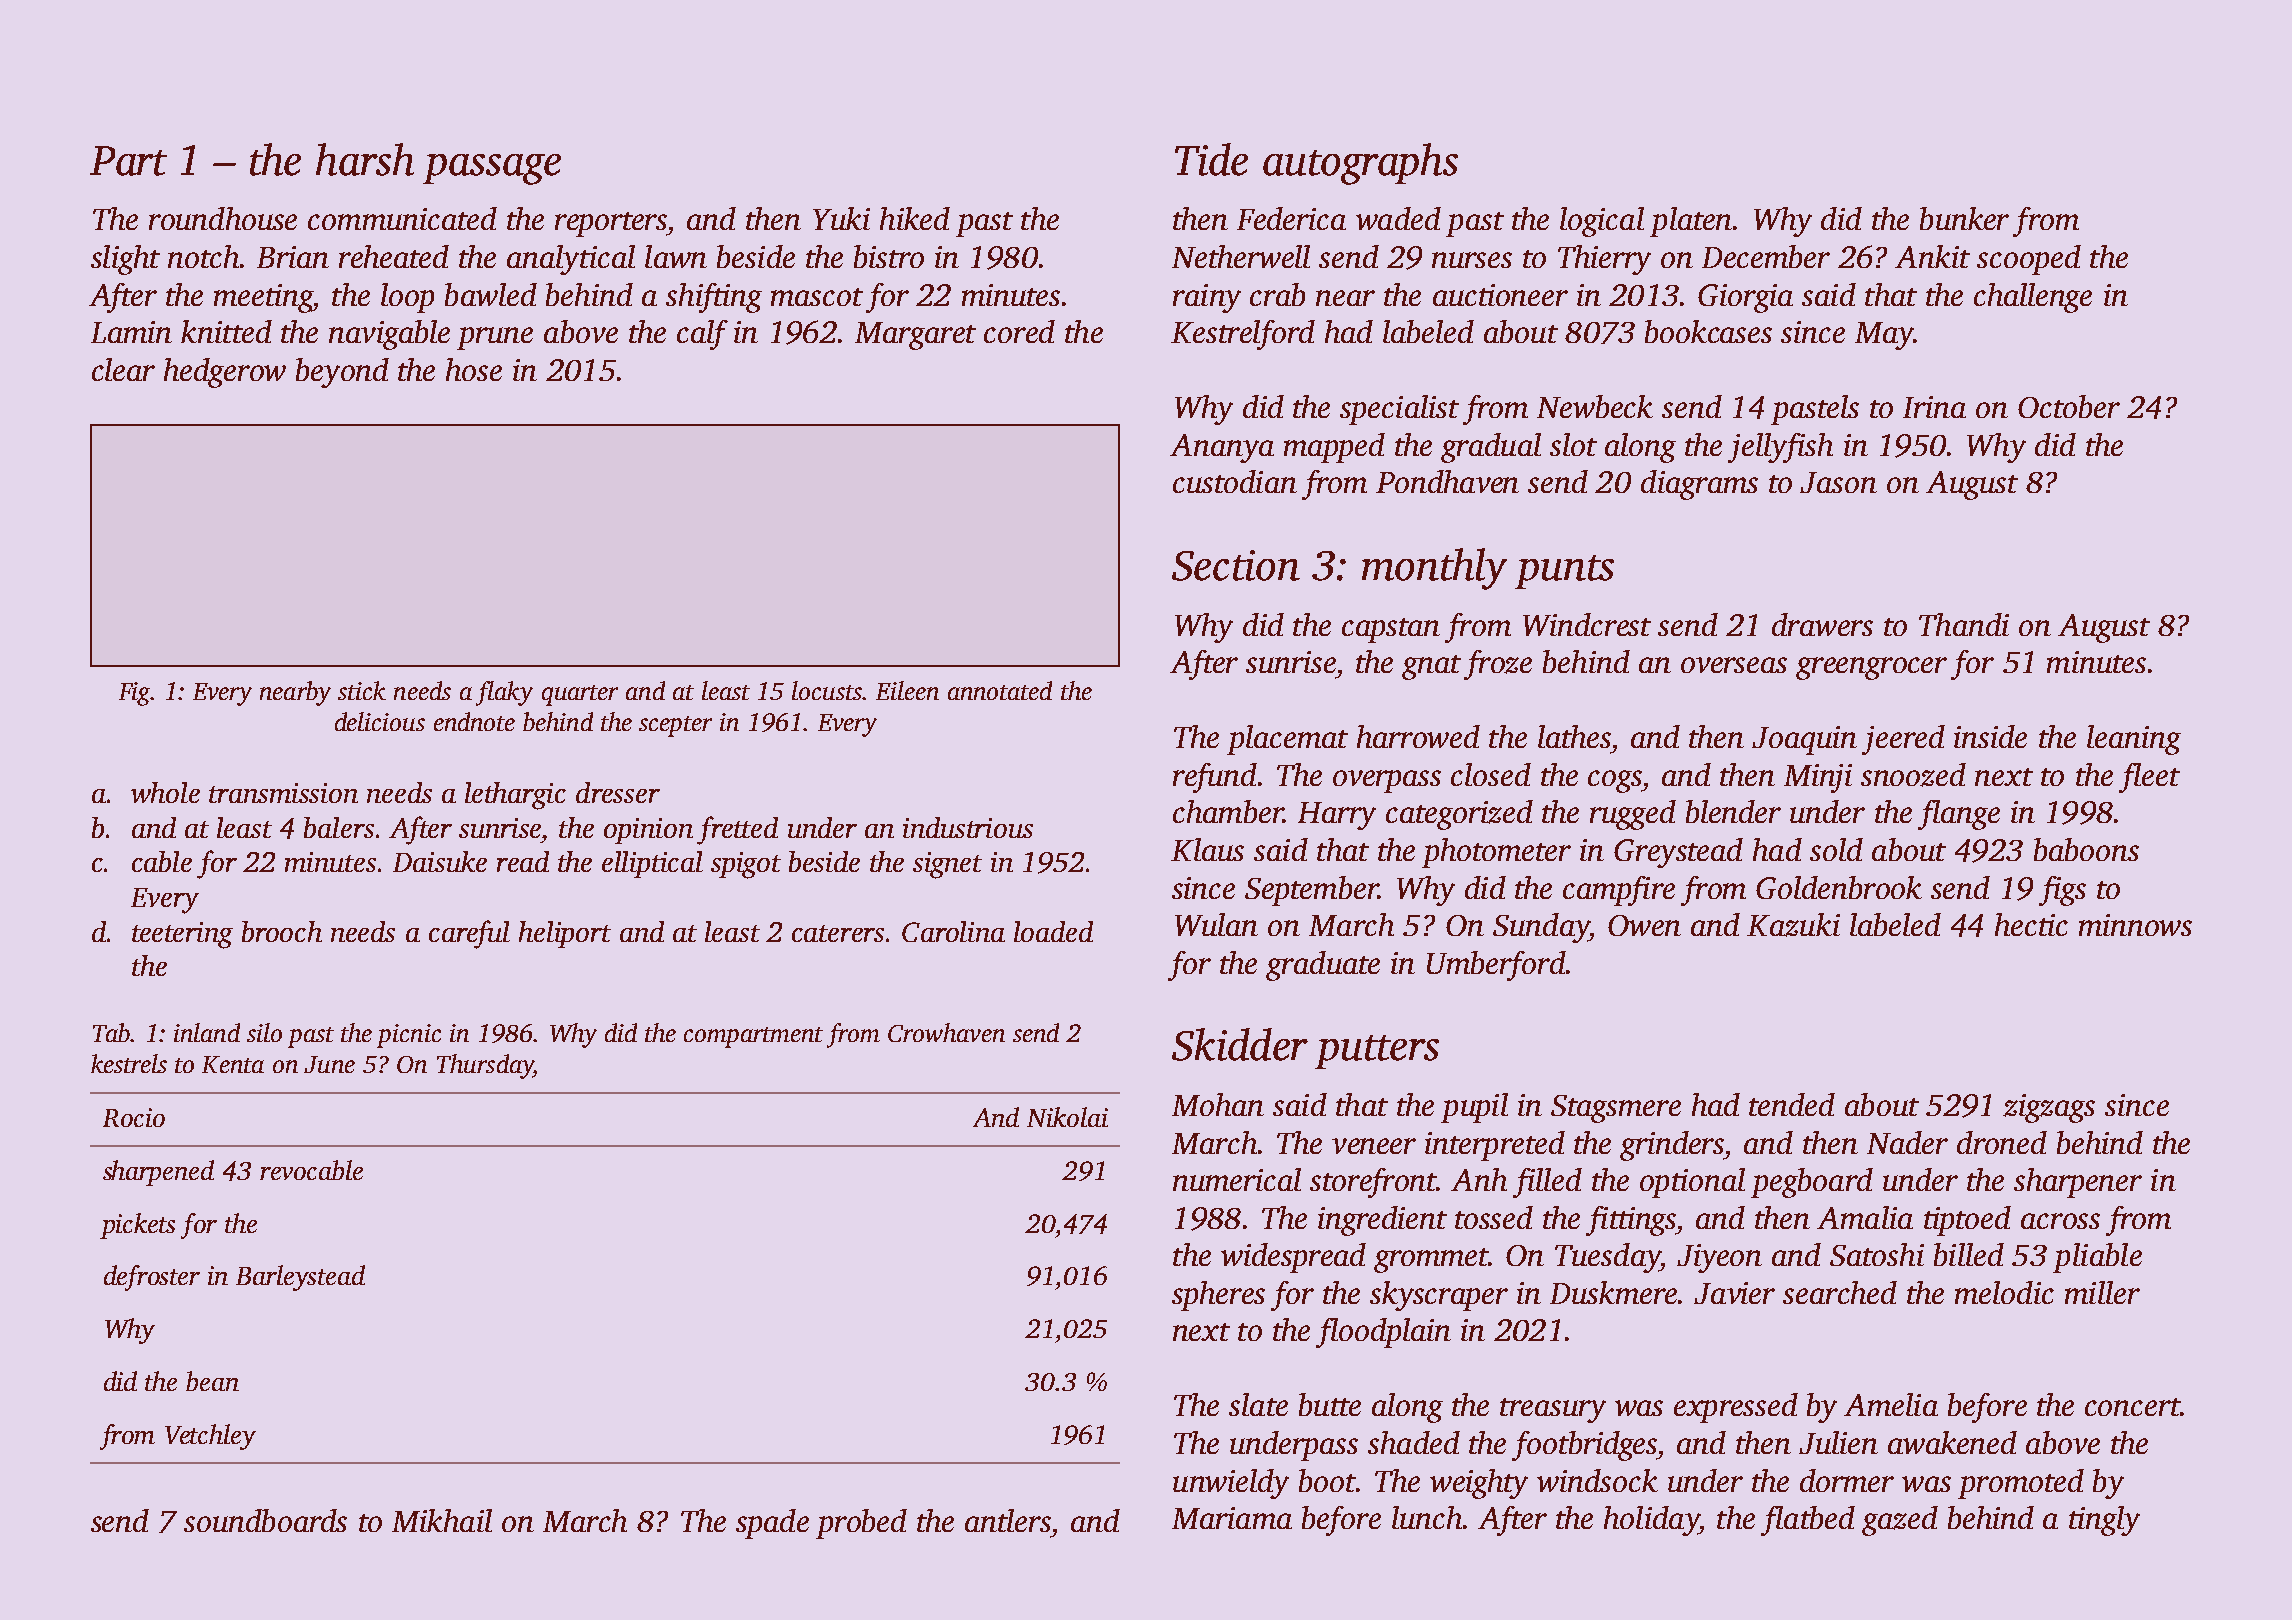 Image resolution: width=2292 pixels, height=1620 pixels. What do you see at coordinates (265, 1520) in the screenshot?
I see `soundboards` at bounding box center [265, 1520].
